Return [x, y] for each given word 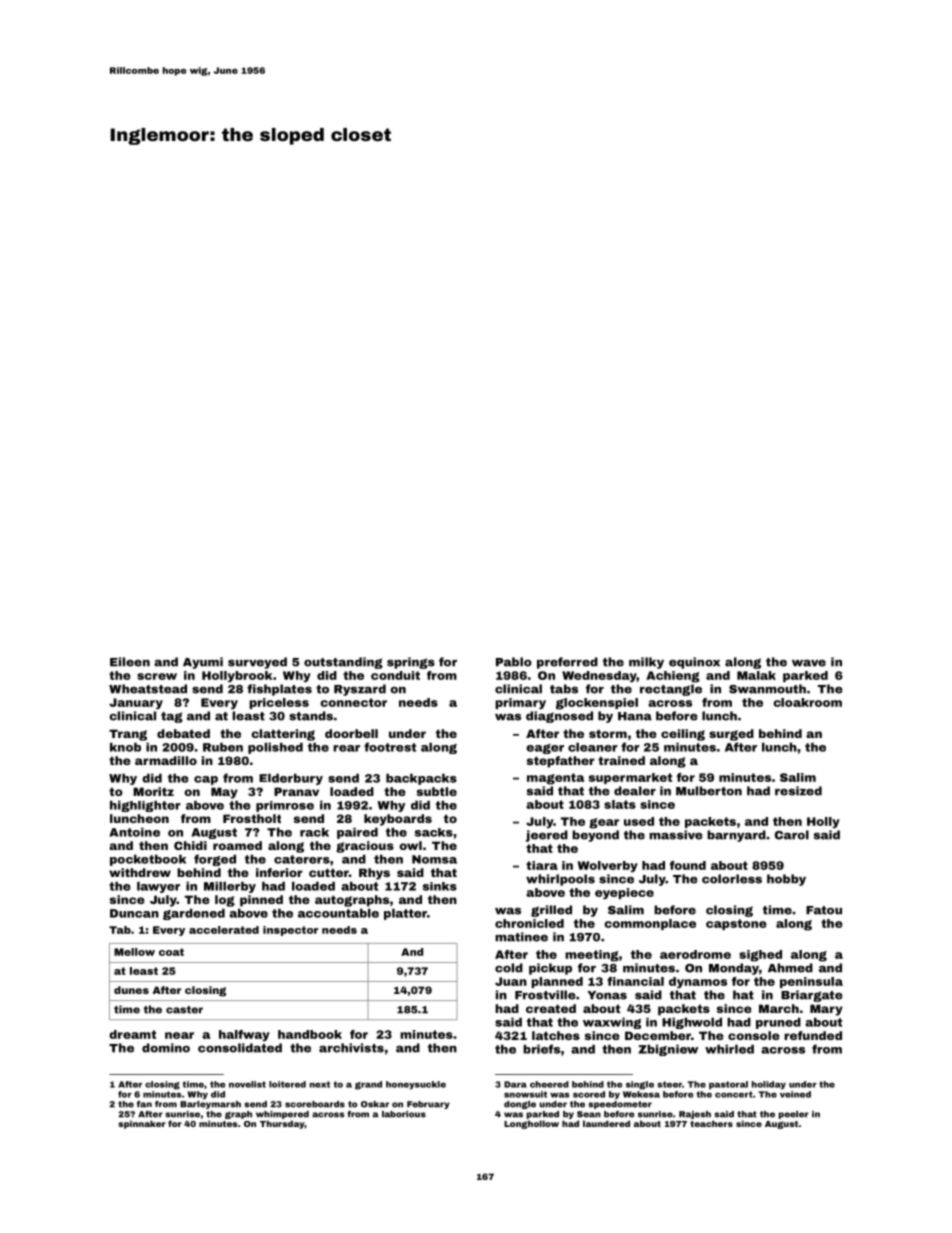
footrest [390, 747]
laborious [404, 1114]
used [639, 821]
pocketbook [148, 860]
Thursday [282, 1124]
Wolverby [608, 866]
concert [734, 1094]
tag [172, 717]
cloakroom [807, 702]
